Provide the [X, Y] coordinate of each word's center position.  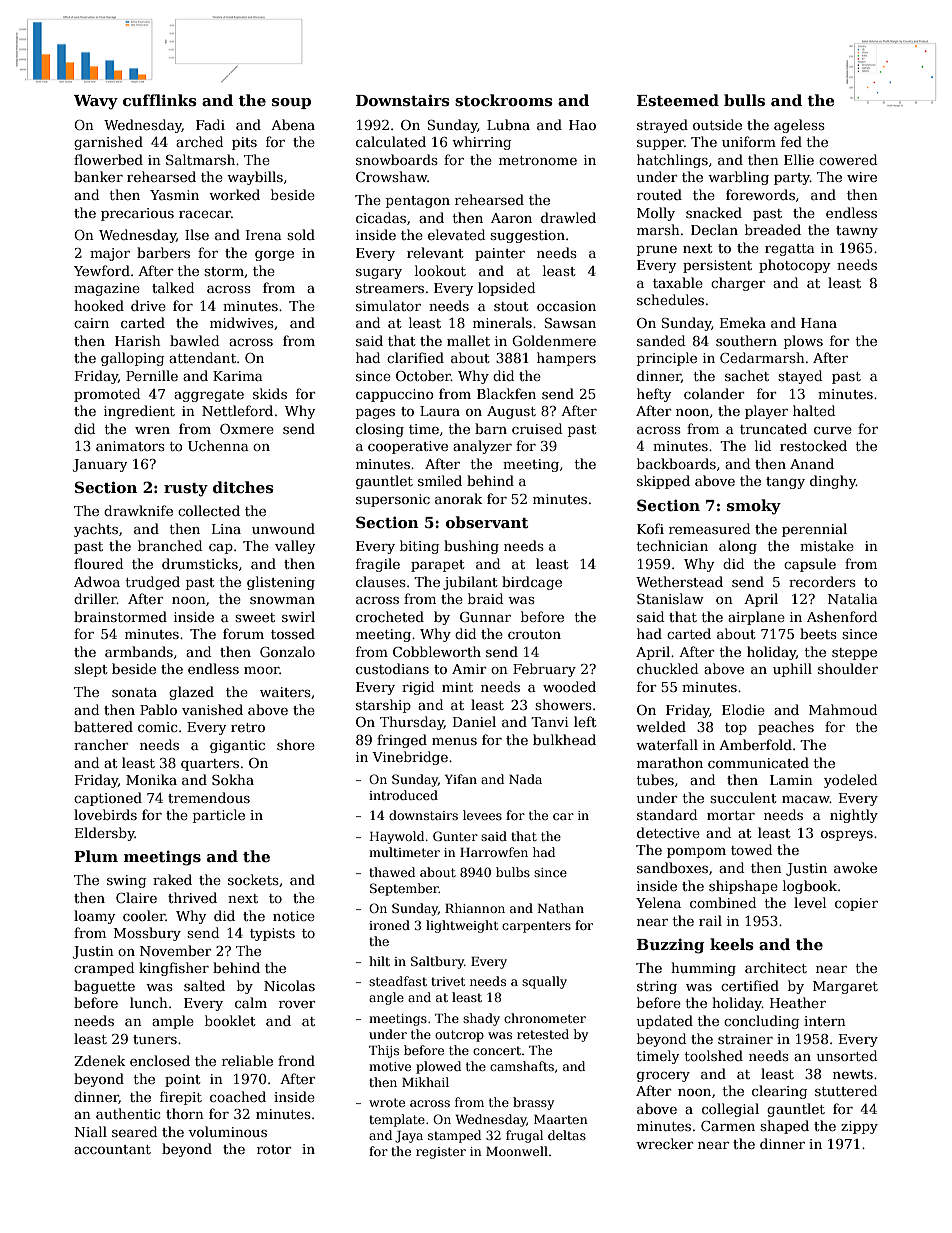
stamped [454, 1136]
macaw [806, 799]
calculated [391, 141]
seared [134, 1131]
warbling [738, 178]
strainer [745, 1039]
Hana [819, 323]
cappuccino [395, 395]
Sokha [233, 779]
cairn [91, 323]
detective [668, 832]
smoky [754, 507]
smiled [440, 480]
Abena [293, 124]
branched [170, 545]
